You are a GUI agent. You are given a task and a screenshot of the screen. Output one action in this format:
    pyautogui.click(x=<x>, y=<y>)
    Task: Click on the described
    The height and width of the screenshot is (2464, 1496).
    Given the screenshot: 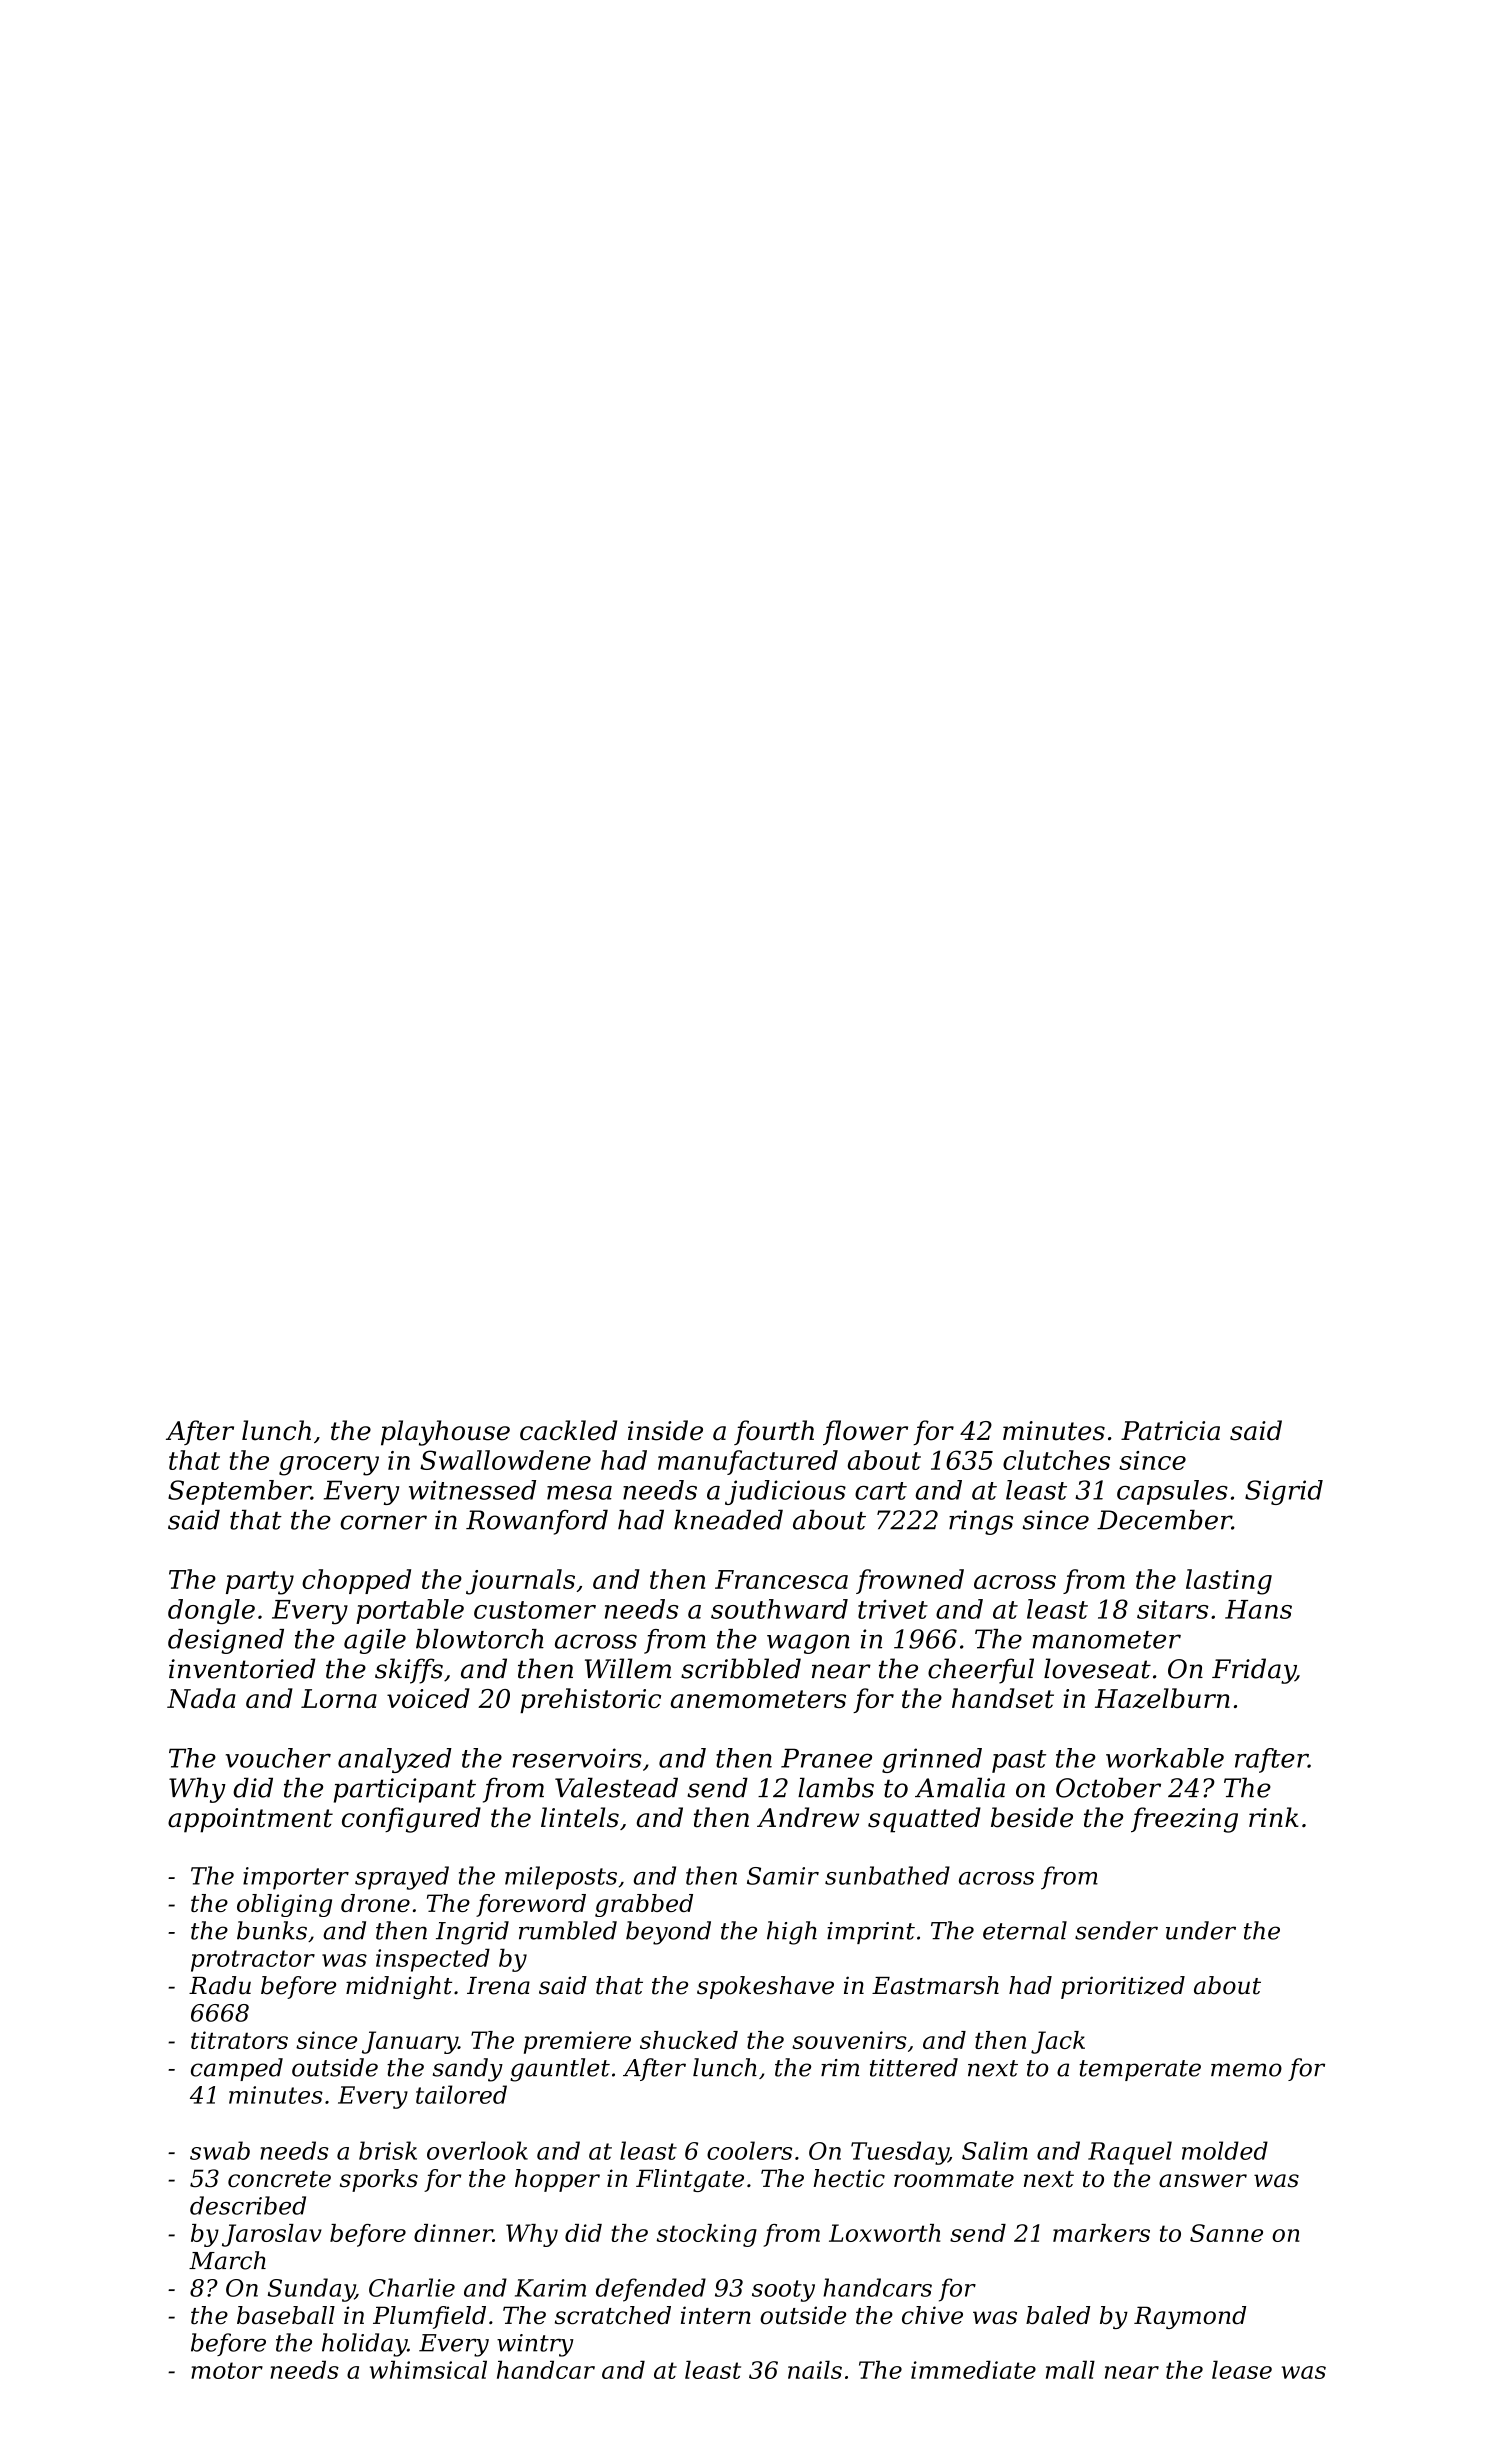 What is the action you would take?
    pyautogui.click(x=248, y=2205)
